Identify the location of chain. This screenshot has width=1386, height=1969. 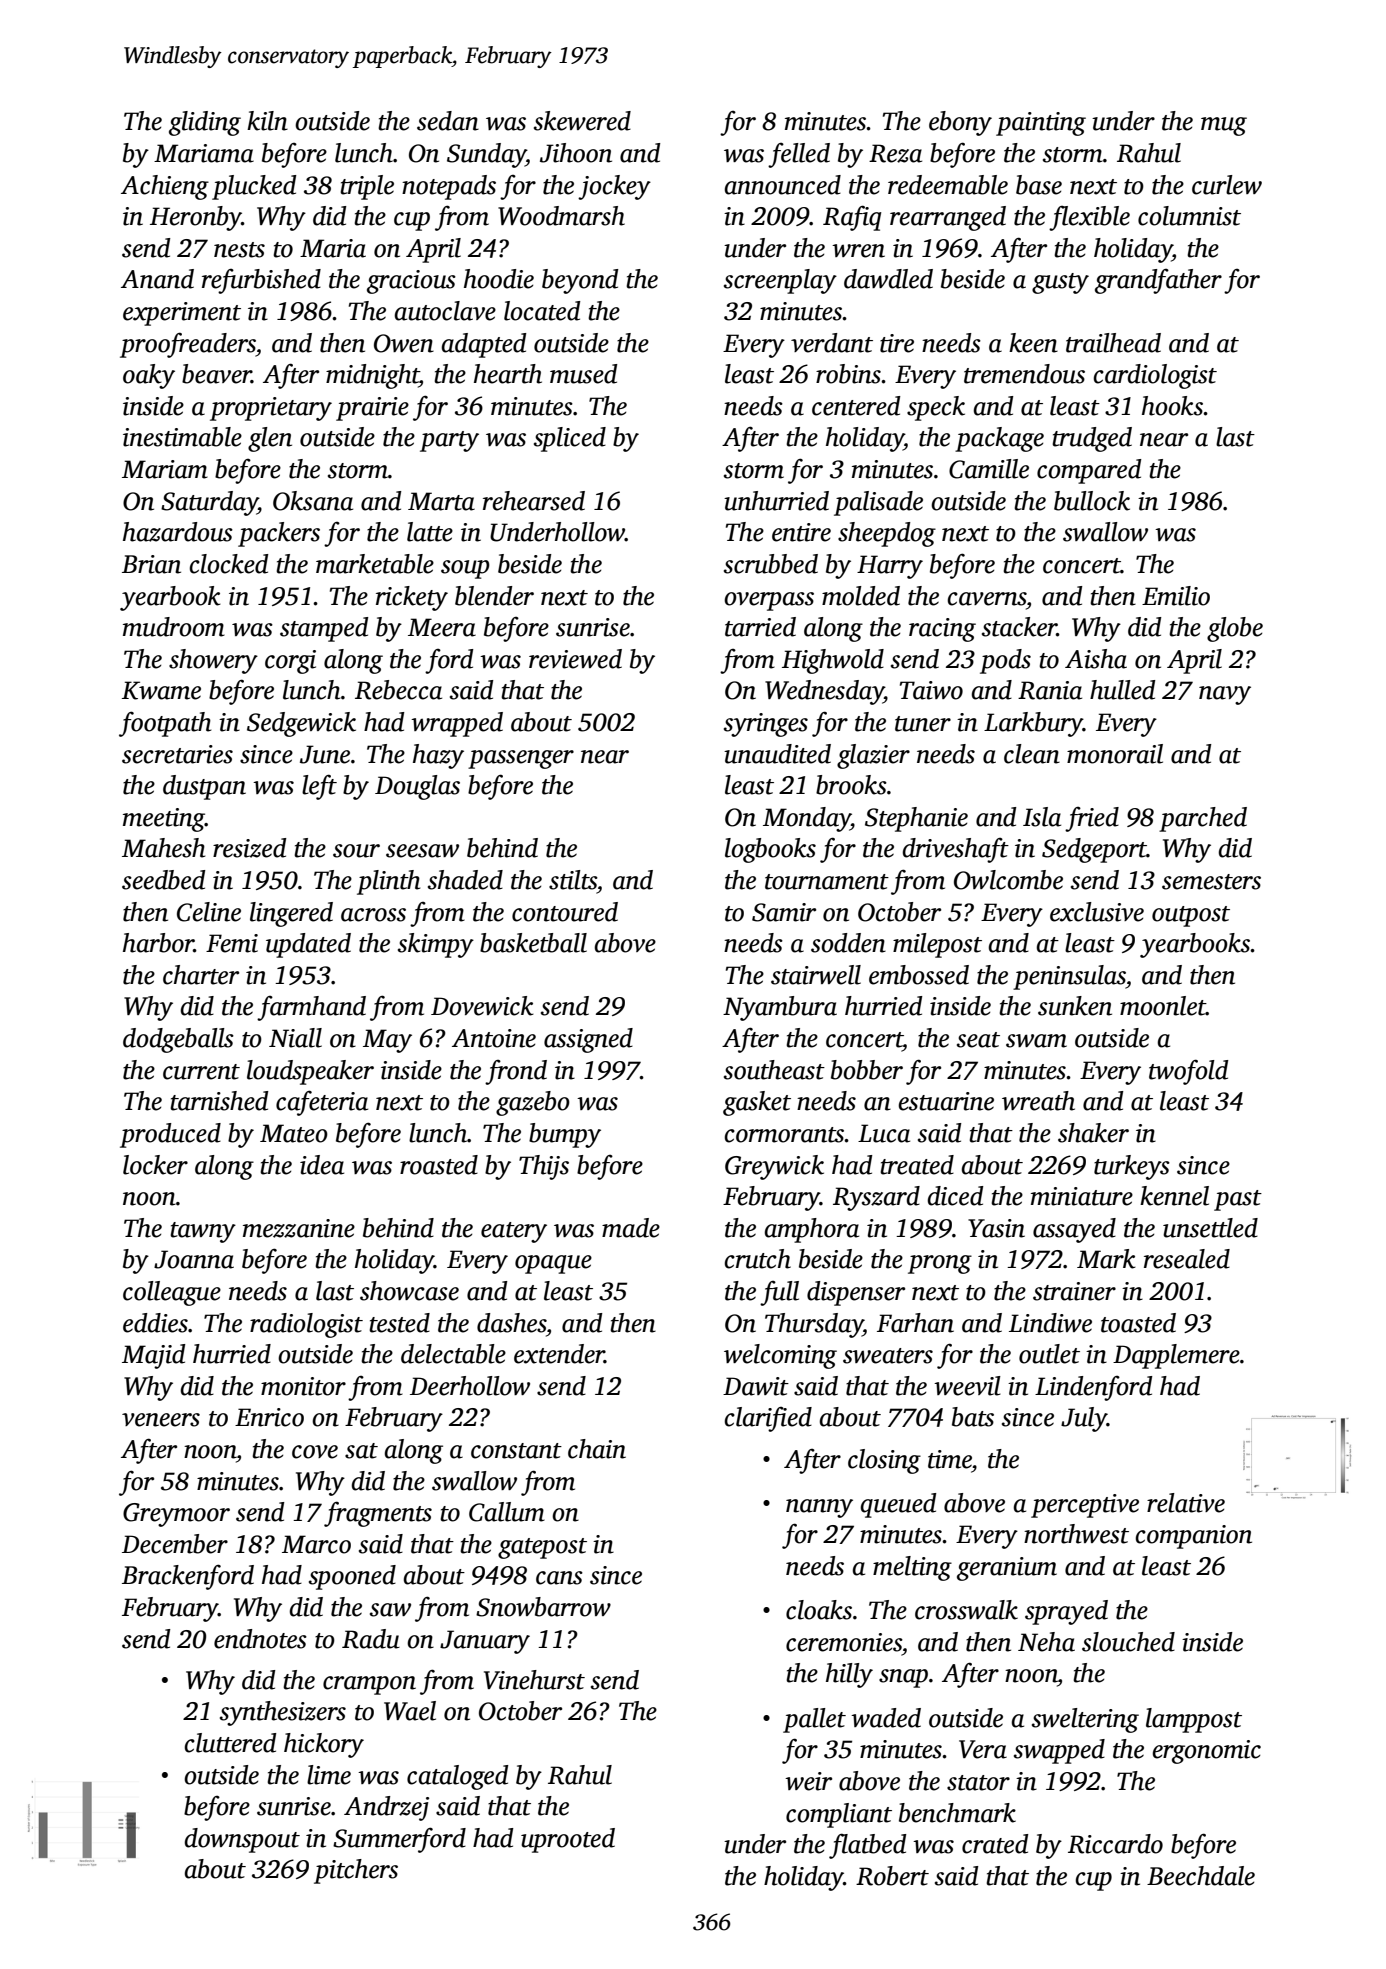
(597, 1449).
